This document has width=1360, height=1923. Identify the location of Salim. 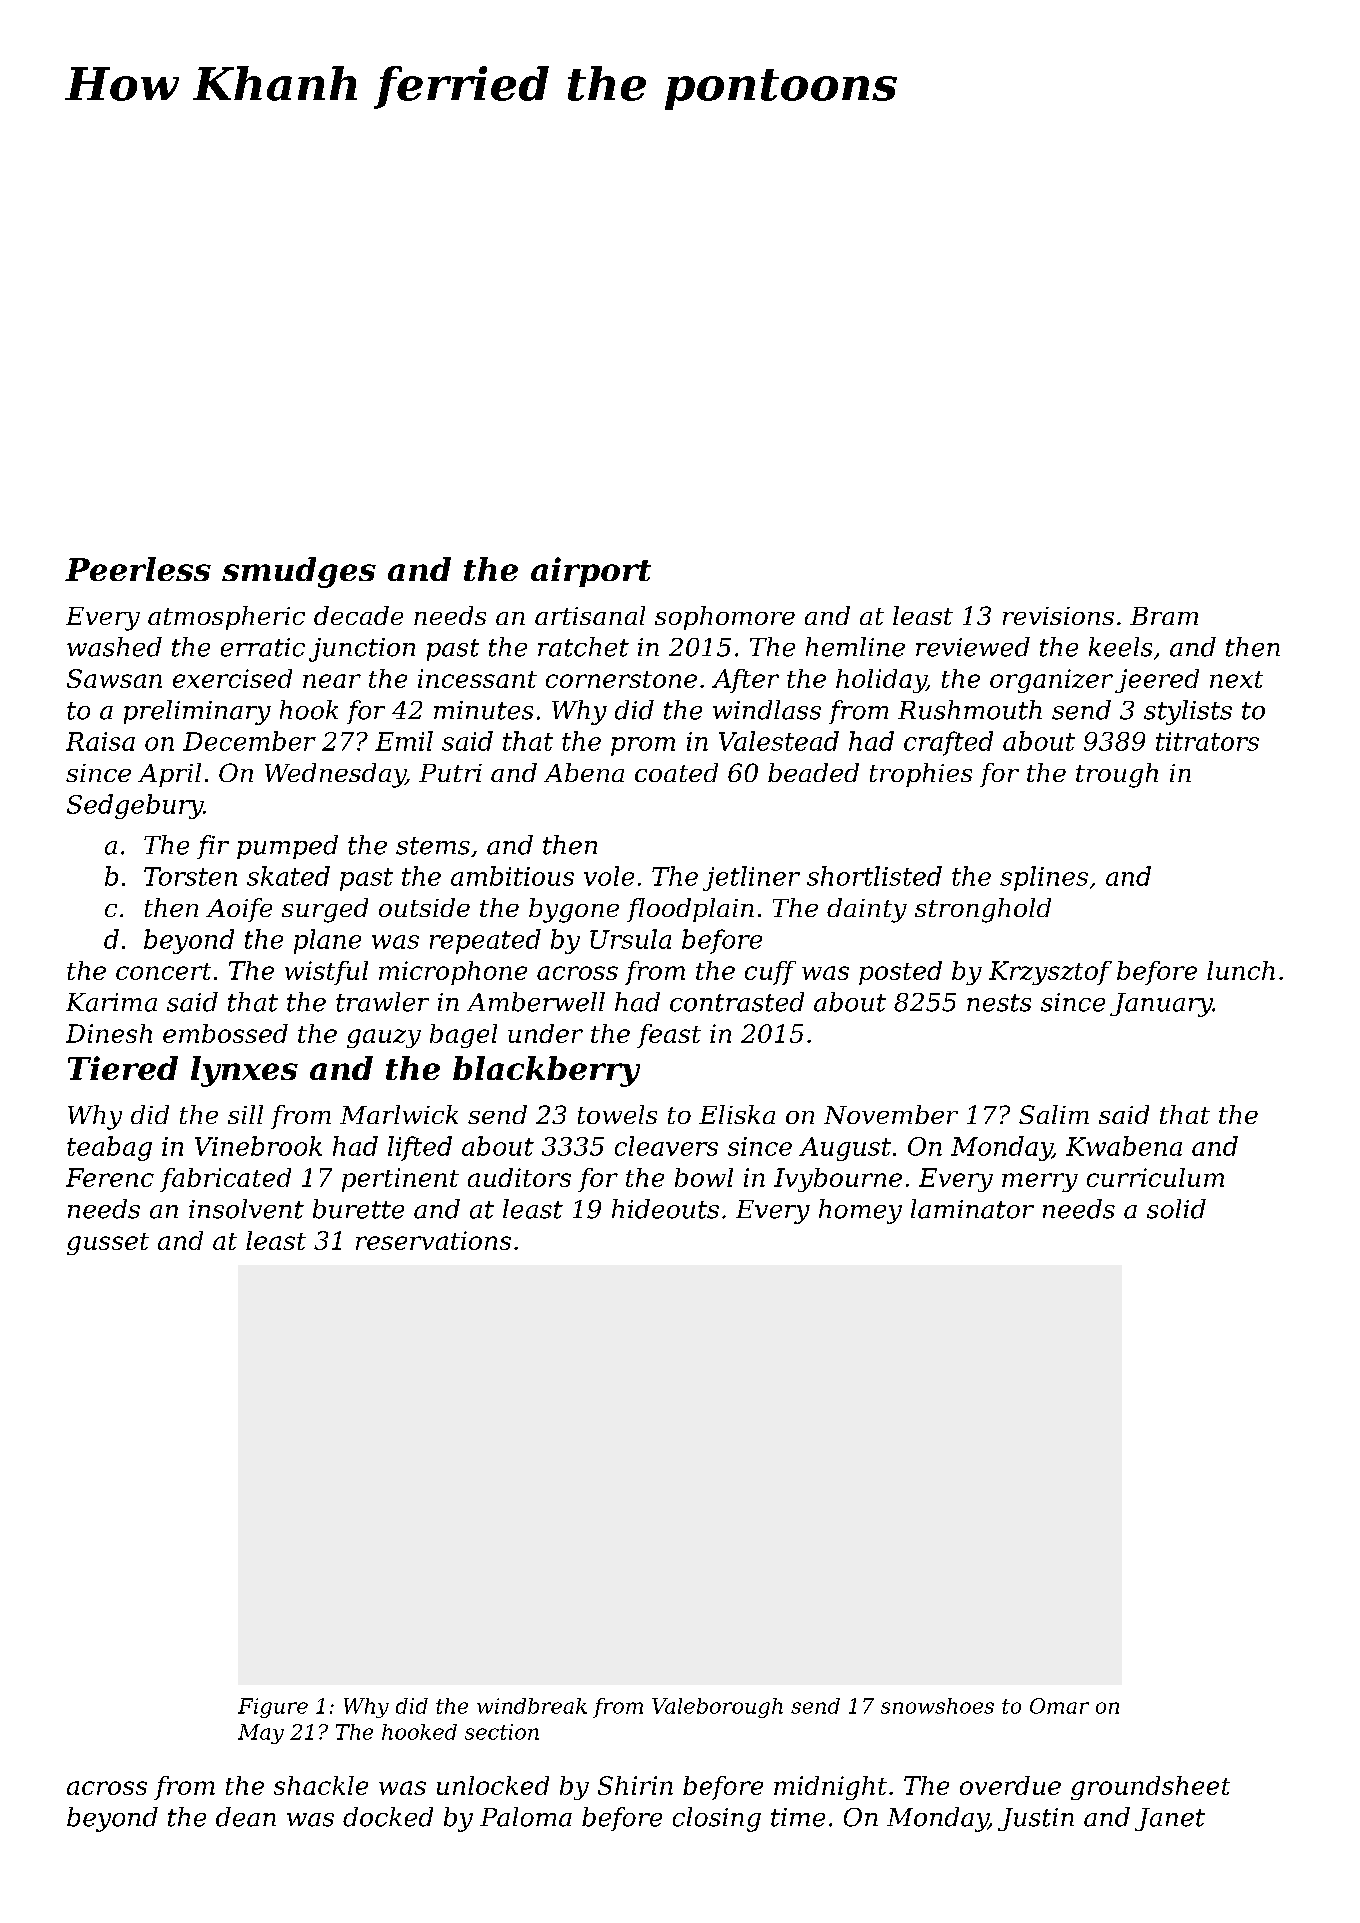
(1054, 1114).
